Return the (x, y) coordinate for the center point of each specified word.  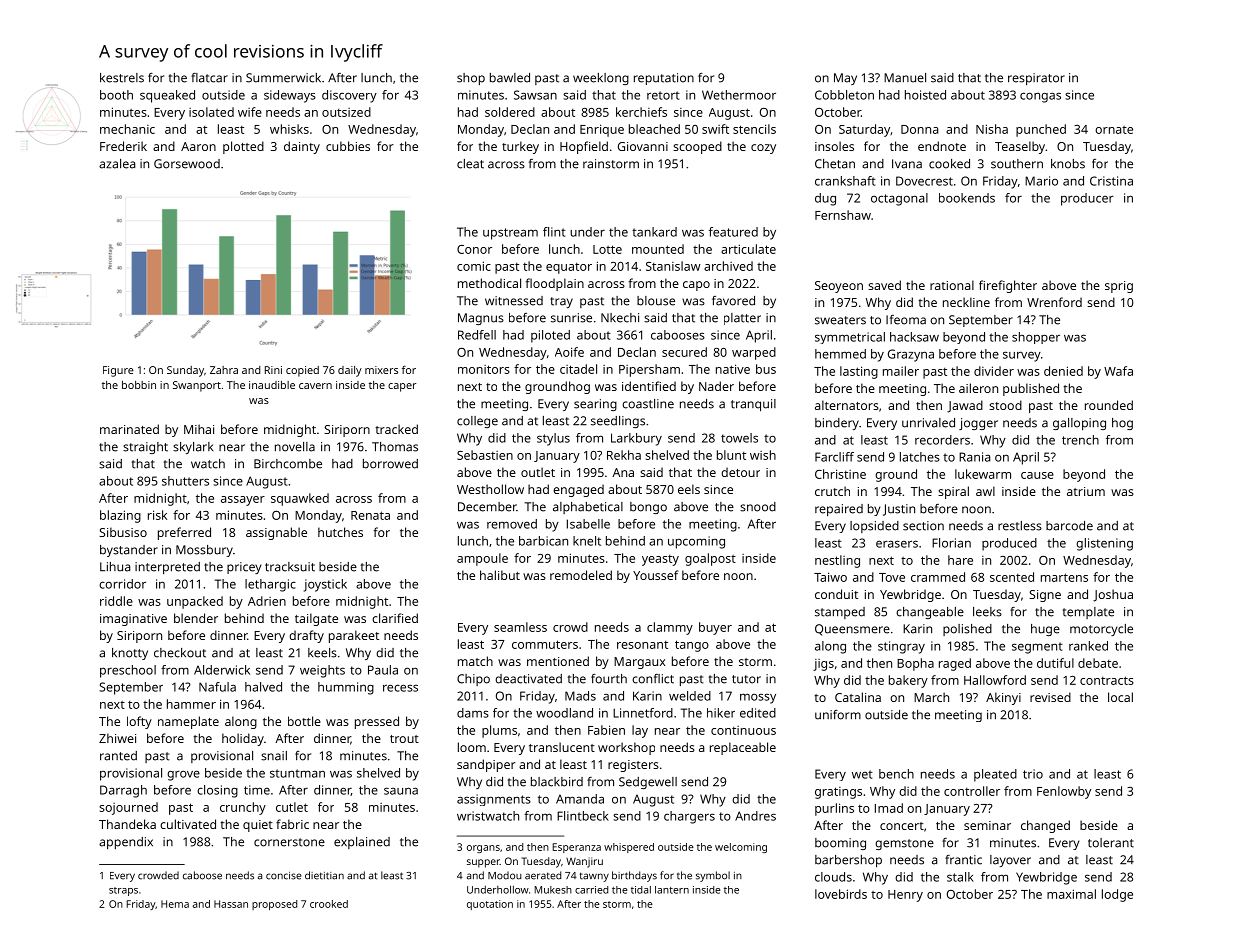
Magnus (481, 319)
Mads (580, 696)
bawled (510, 78)
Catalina (858, 697)
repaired (839, 510)
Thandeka (127, 824)
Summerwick (283, 78)
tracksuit (290, 567)
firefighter (1008, 286)
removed (512, 524)
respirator (1036, 79)
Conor (474, 249)
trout (404, 739)
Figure (118, 371)
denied (1063, 371)
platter (742, 319)
